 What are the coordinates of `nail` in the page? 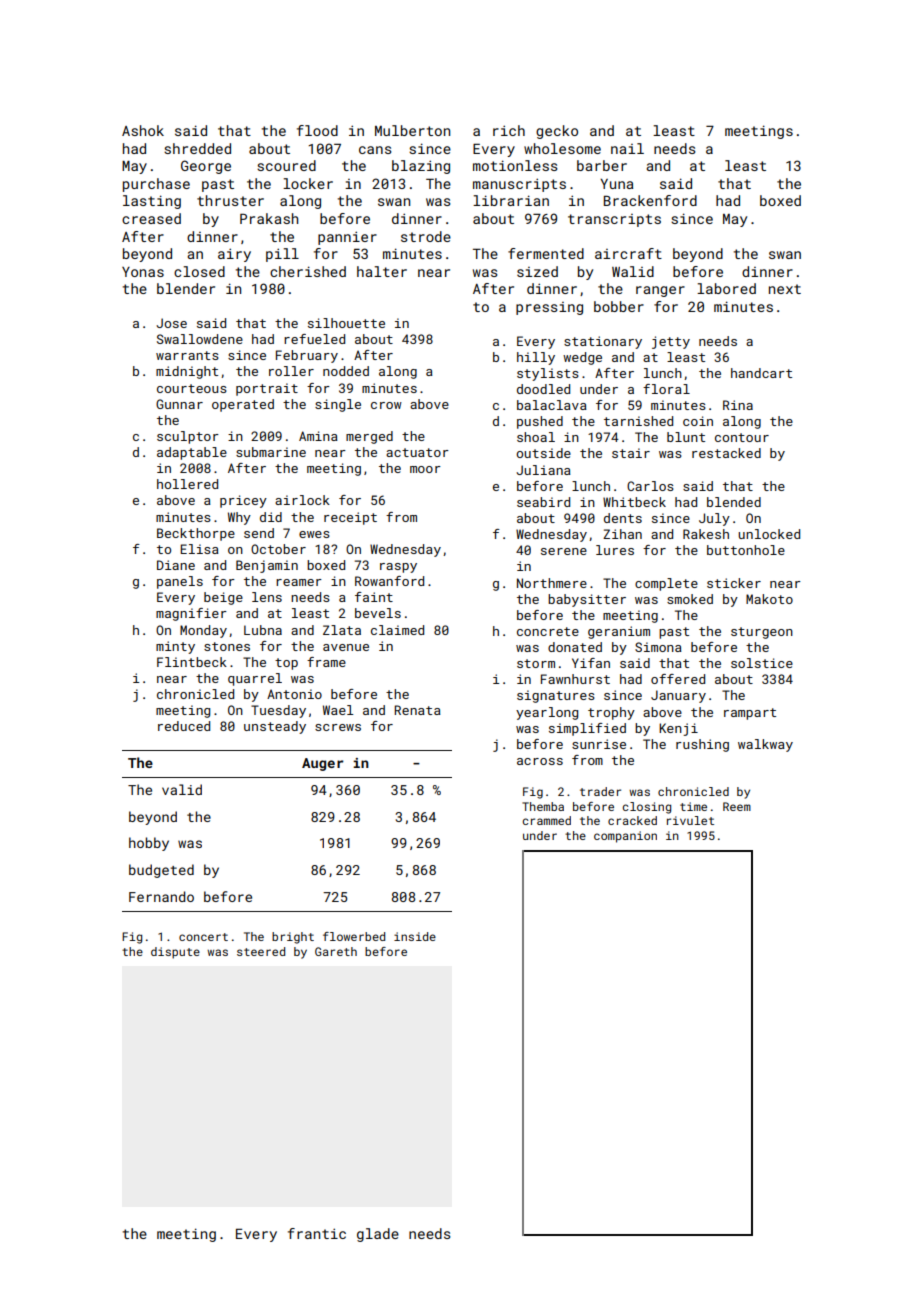 It's located at (627, 148).
